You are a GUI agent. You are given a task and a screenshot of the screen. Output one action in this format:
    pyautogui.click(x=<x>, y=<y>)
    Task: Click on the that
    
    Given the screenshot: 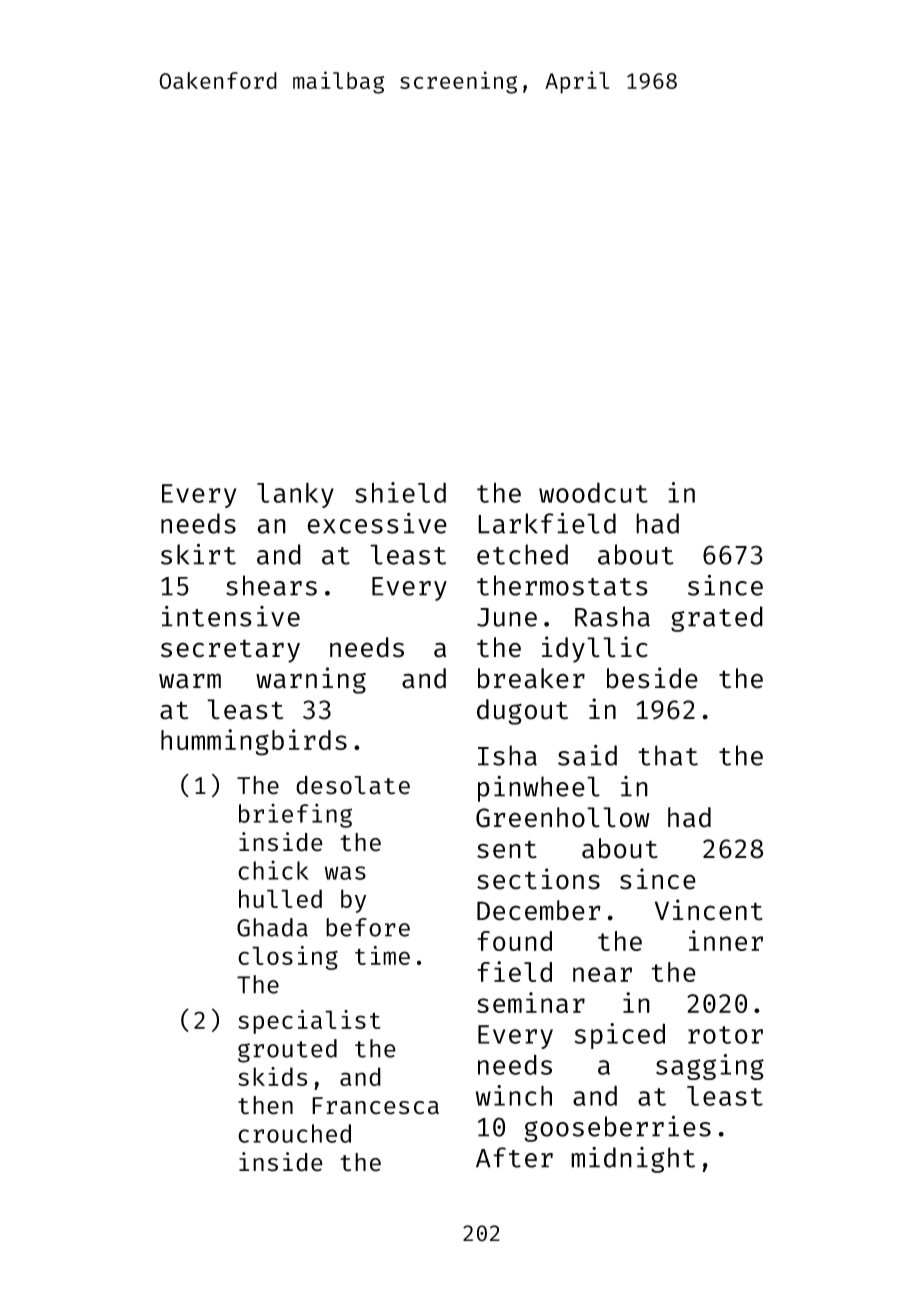 What is the action you would take?
    pyautogui.click(x=668, y=755)
